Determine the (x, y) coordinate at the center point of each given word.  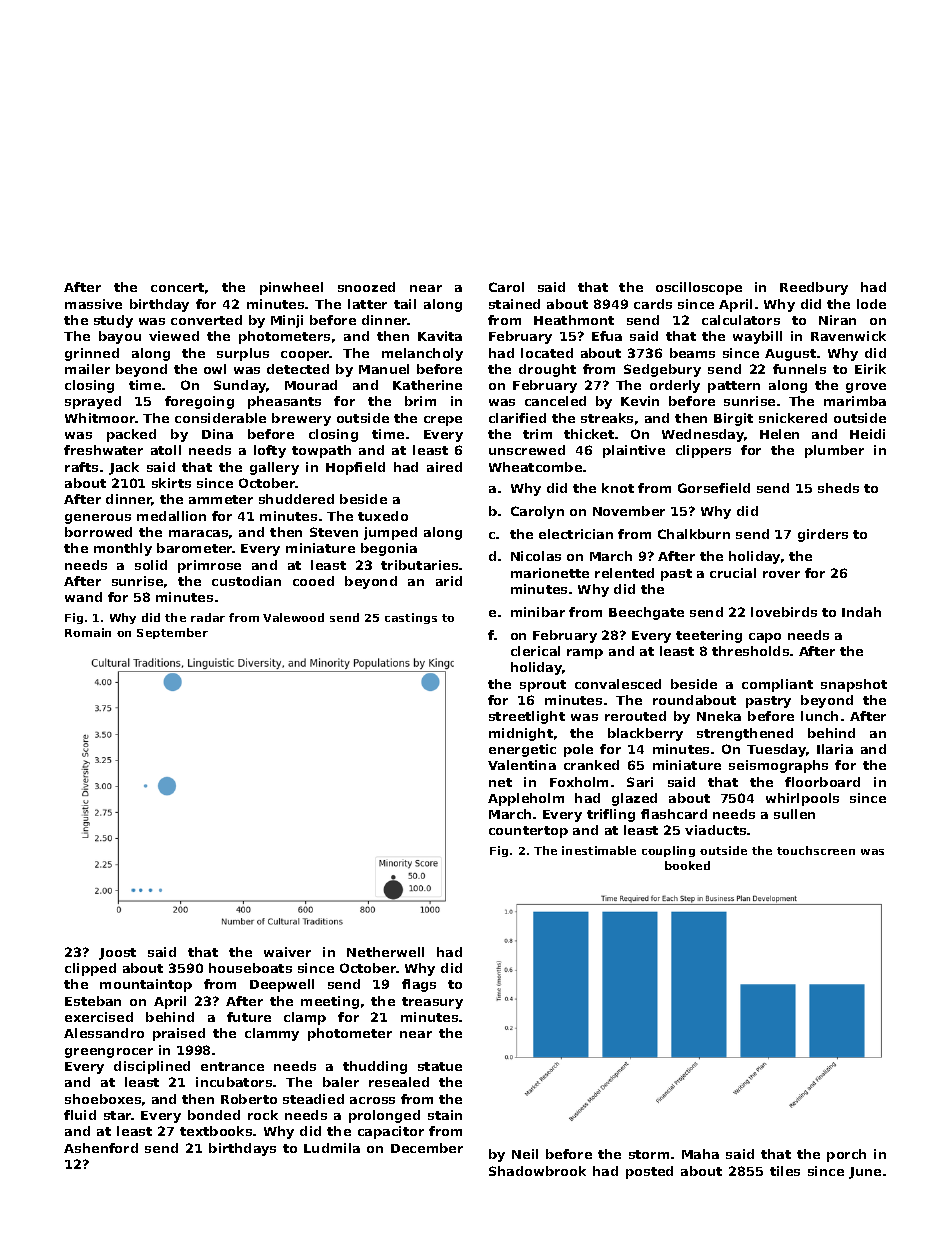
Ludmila (332, 1148)
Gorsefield (714, 488)
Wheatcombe (535, 467)
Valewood (293, 617)
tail (405, 304)
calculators (741, 320)
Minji (287, 321)
